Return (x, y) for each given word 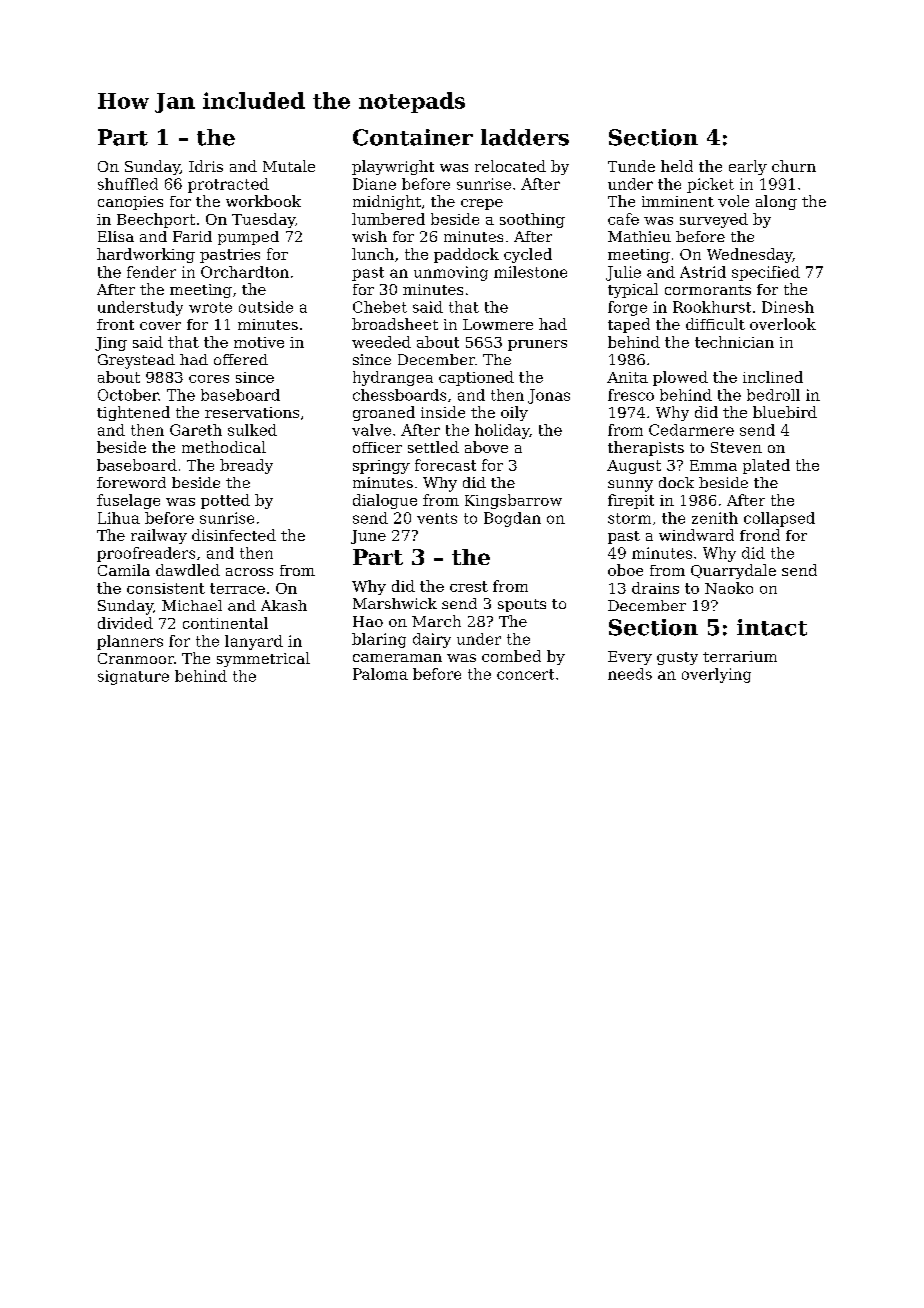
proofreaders (146, 554)
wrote (210, 307)
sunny (630, 486)
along (776, 202)
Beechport (156, 220)
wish (369, 236)
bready (246, 466)
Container (413, 137)
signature (133, 677)
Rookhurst (712, 307)
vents (437, 518)
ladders (525, 137)
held (677, 166)
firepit (631, 501)
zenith (715, 518)
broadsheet (395, 324)
